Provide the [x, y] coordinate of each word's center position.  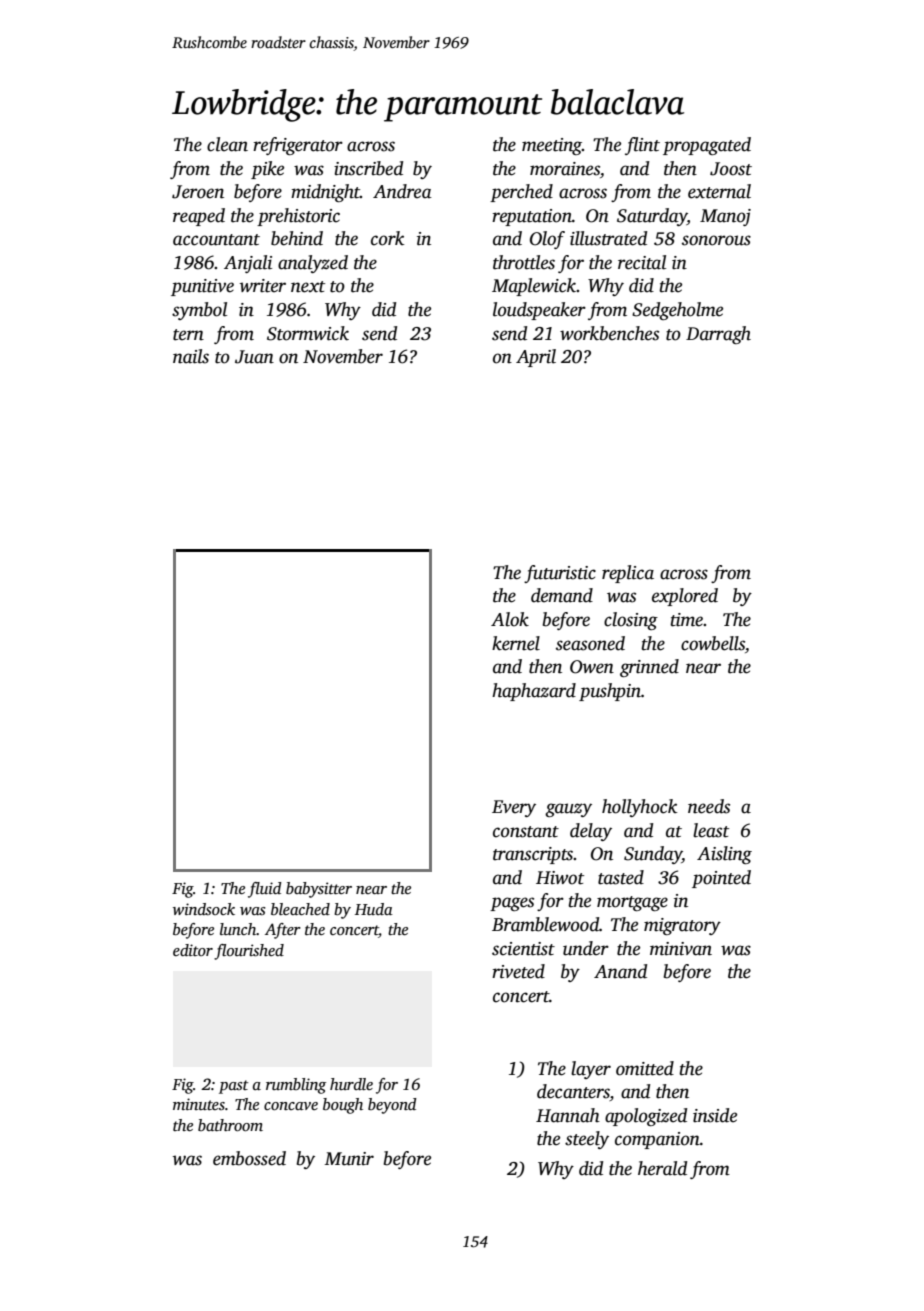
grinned [649, 668]
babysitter [319, 890]
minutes [199, 1104]
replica [628, 574]
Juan [254, 357]
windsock [204, 909]
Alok [510, 619]
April [536, 358]
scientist [523, 949]
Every [514, 808]
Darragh [718, 335]
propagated [707, 146]
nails [191, 356]
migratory [682, 926]
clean [227, 144]
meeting [552, 146]
